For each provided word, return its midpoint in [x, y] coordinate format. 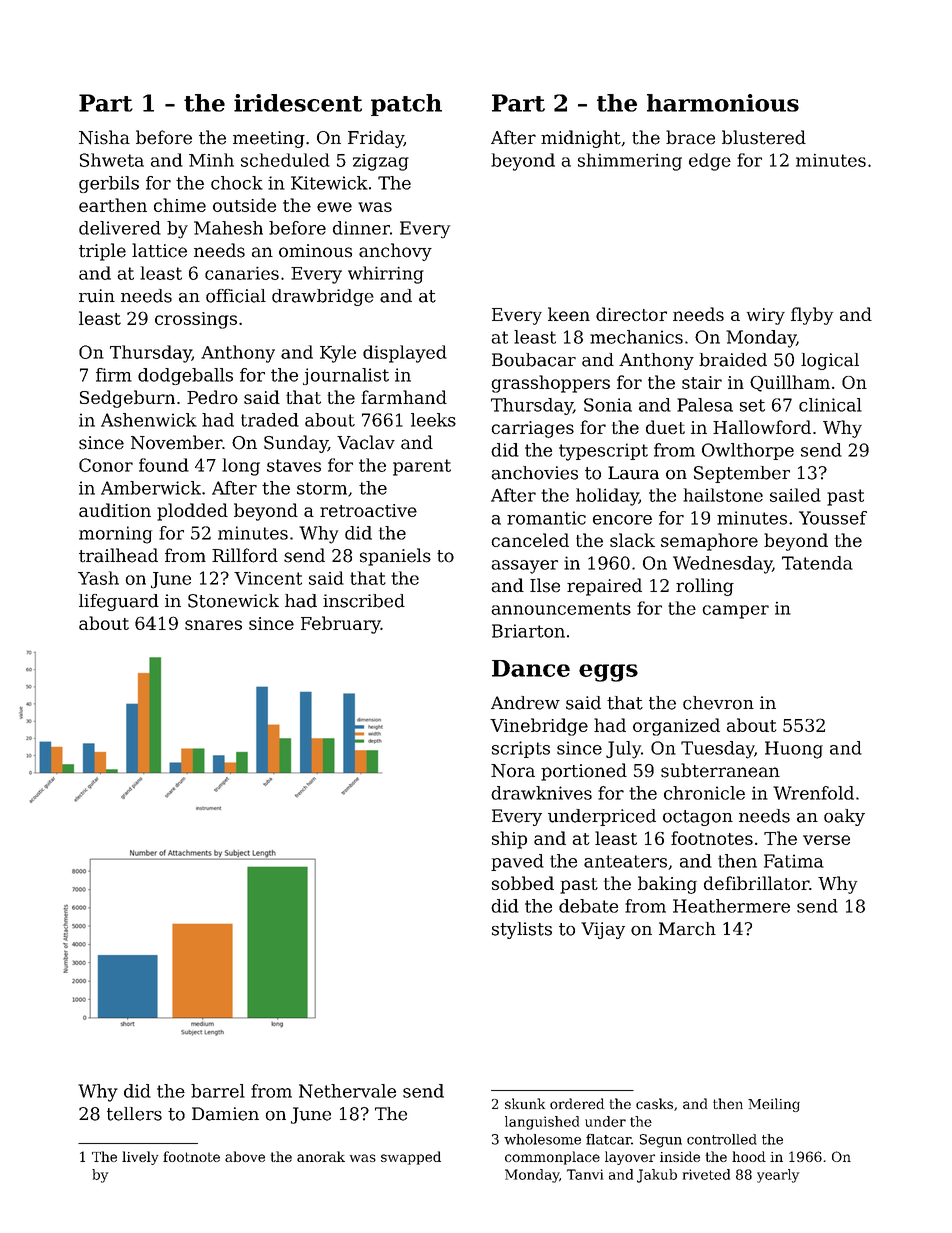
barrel [218, 1091]
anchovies [535, 473]
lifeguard [119, 602]
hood [749, 1156]
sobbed [523, 883]
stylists [522, 930]
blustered [764, 137]
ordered [577, 1103]
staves [294, 465]
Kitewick [329, 183]
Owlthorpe [748, 451]
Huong [794, 750]
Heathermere [731, 906]
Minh [211, 160]
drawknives [541, 793]
